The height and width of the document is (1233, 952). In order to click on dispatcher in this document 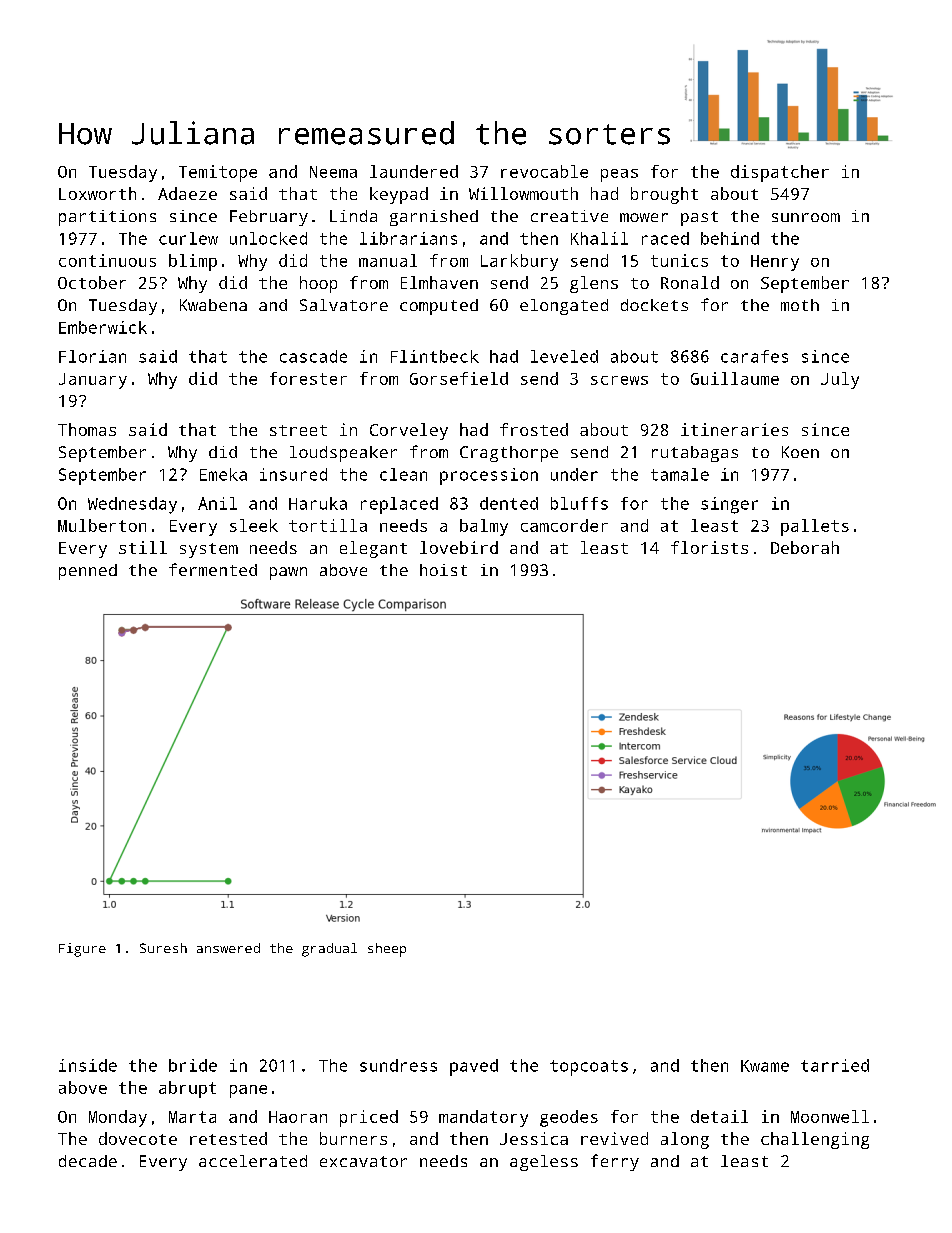, I will do `click(780, 173)`.
